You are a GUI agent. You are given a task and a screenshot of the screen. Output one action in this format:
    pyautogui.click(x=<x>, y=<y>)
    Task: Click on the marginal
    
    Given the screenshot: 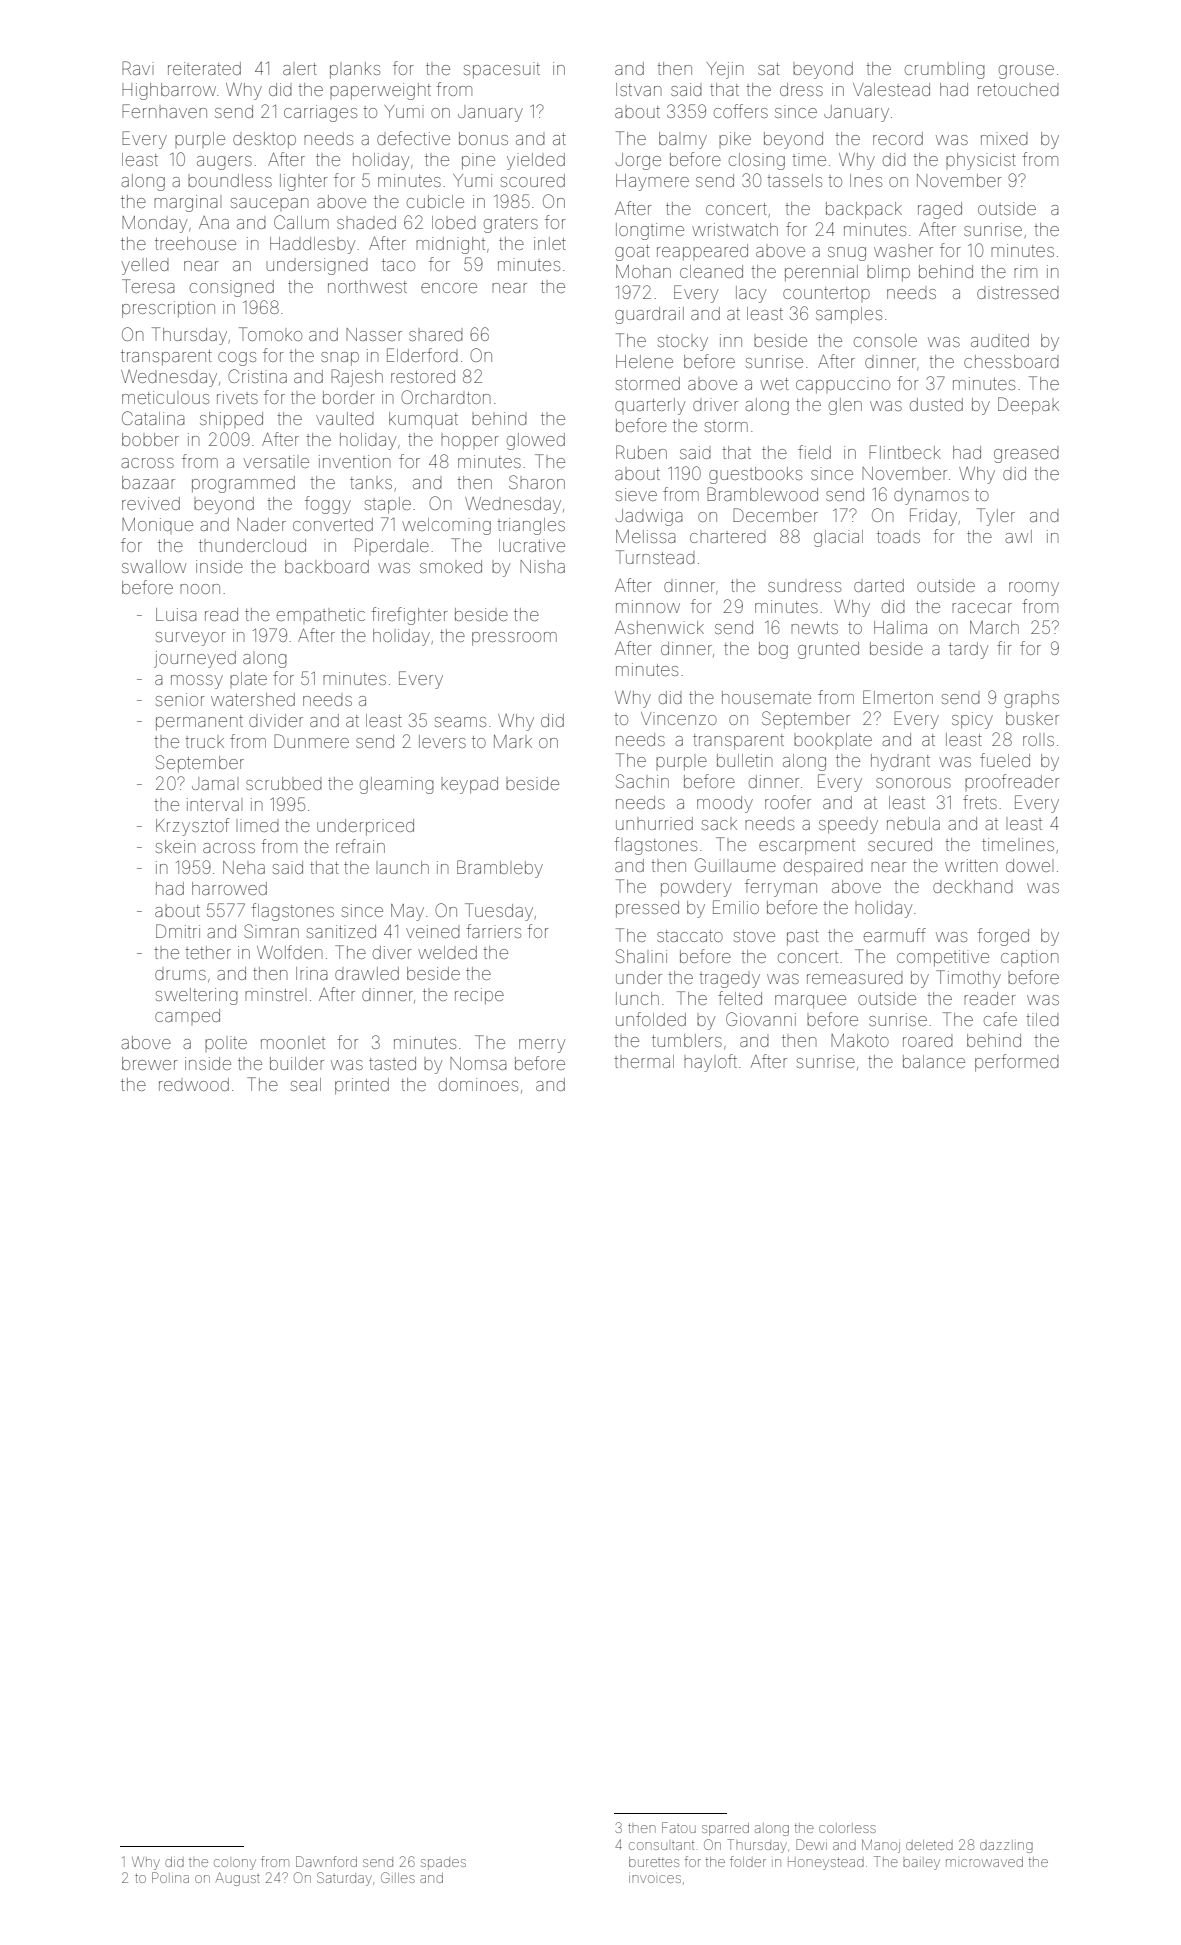 What is the action you would take?
    pyautogui.click(x=186, y=203)
